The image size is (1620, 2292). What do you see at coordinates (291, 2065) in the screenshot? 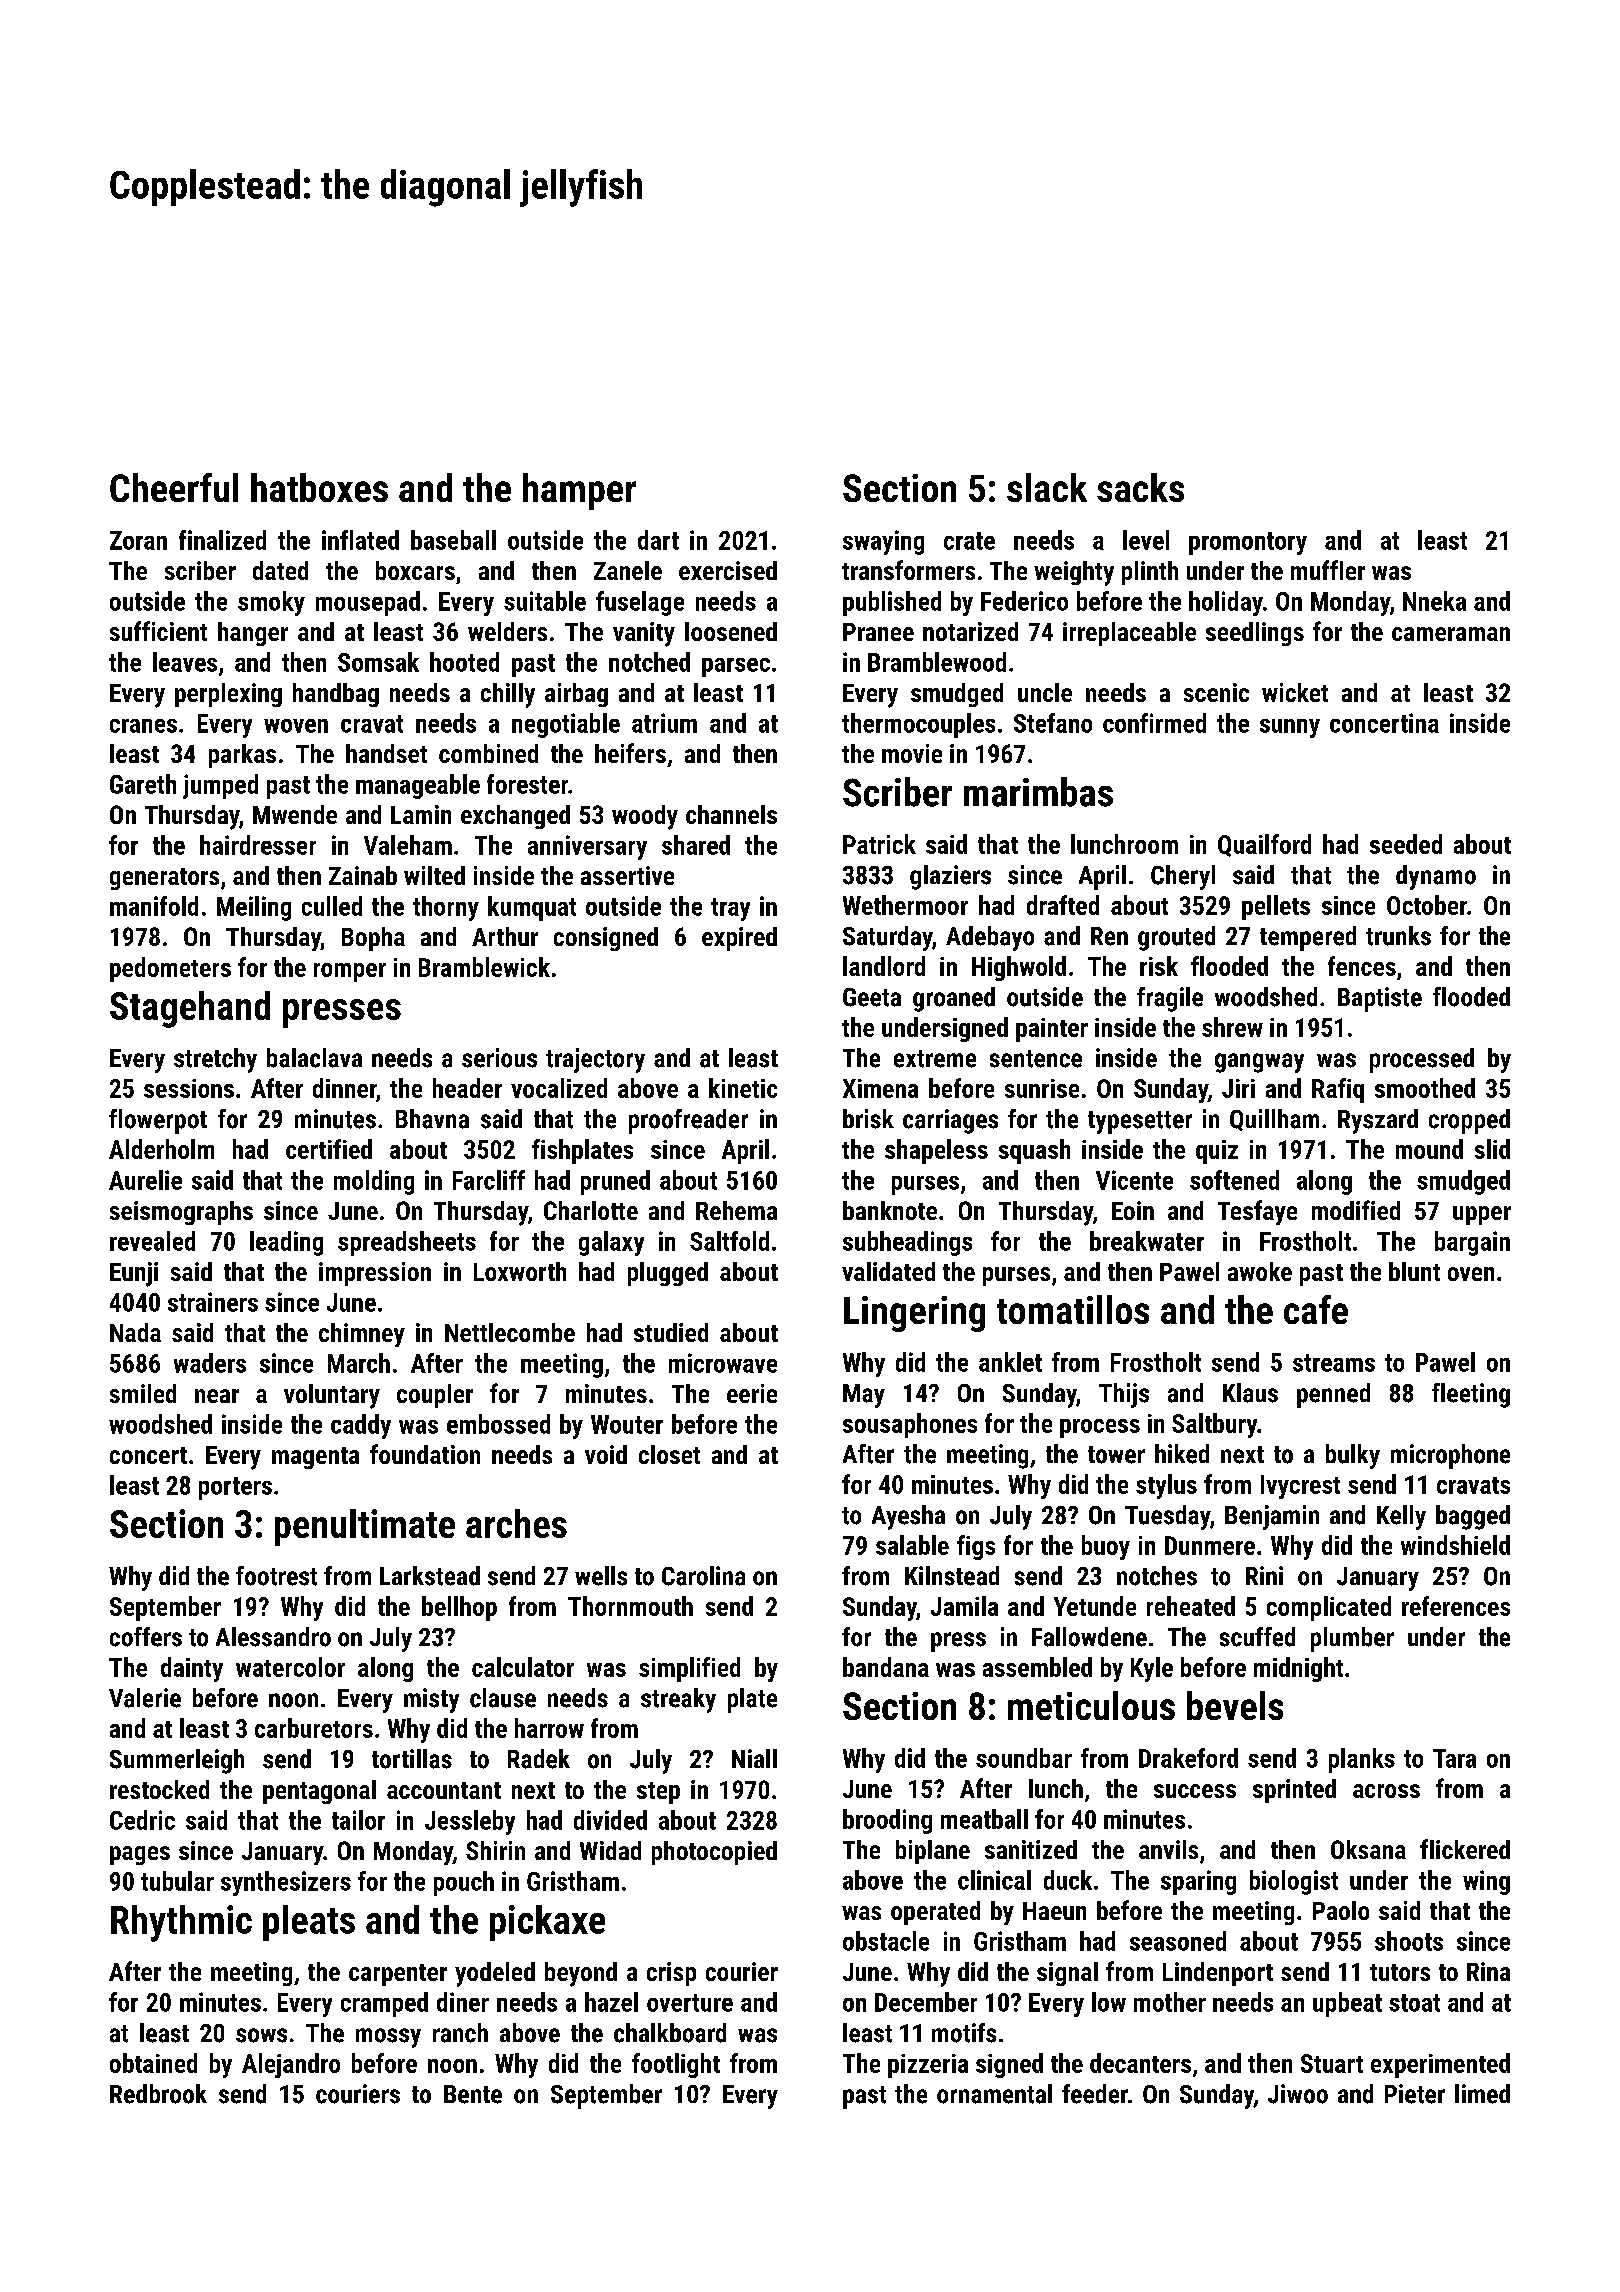
I see `Alejandro` at bounding box center [291, 2065].
